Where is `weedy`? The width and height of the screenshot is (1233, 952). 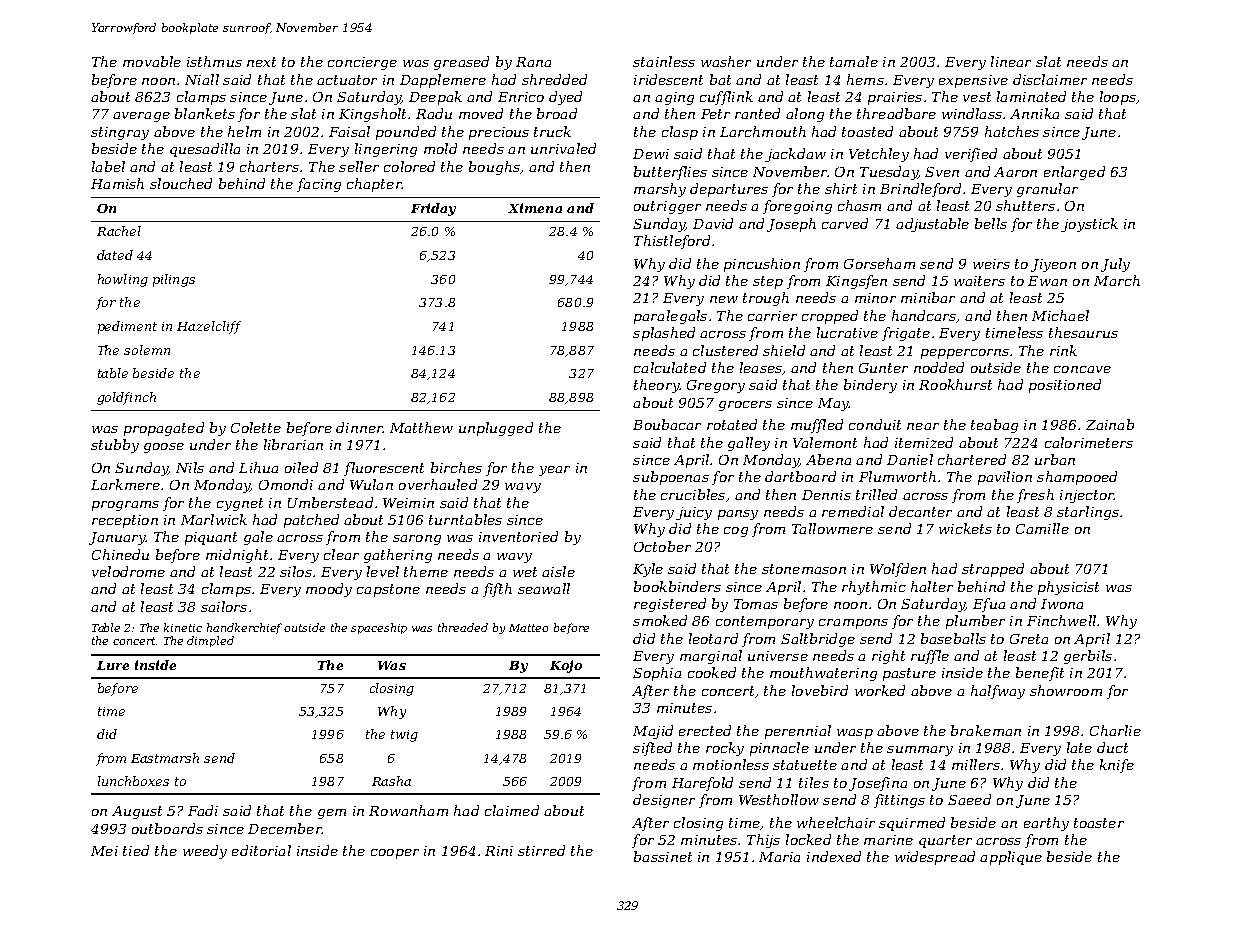
weedy is located at coordinates (205, 852).
